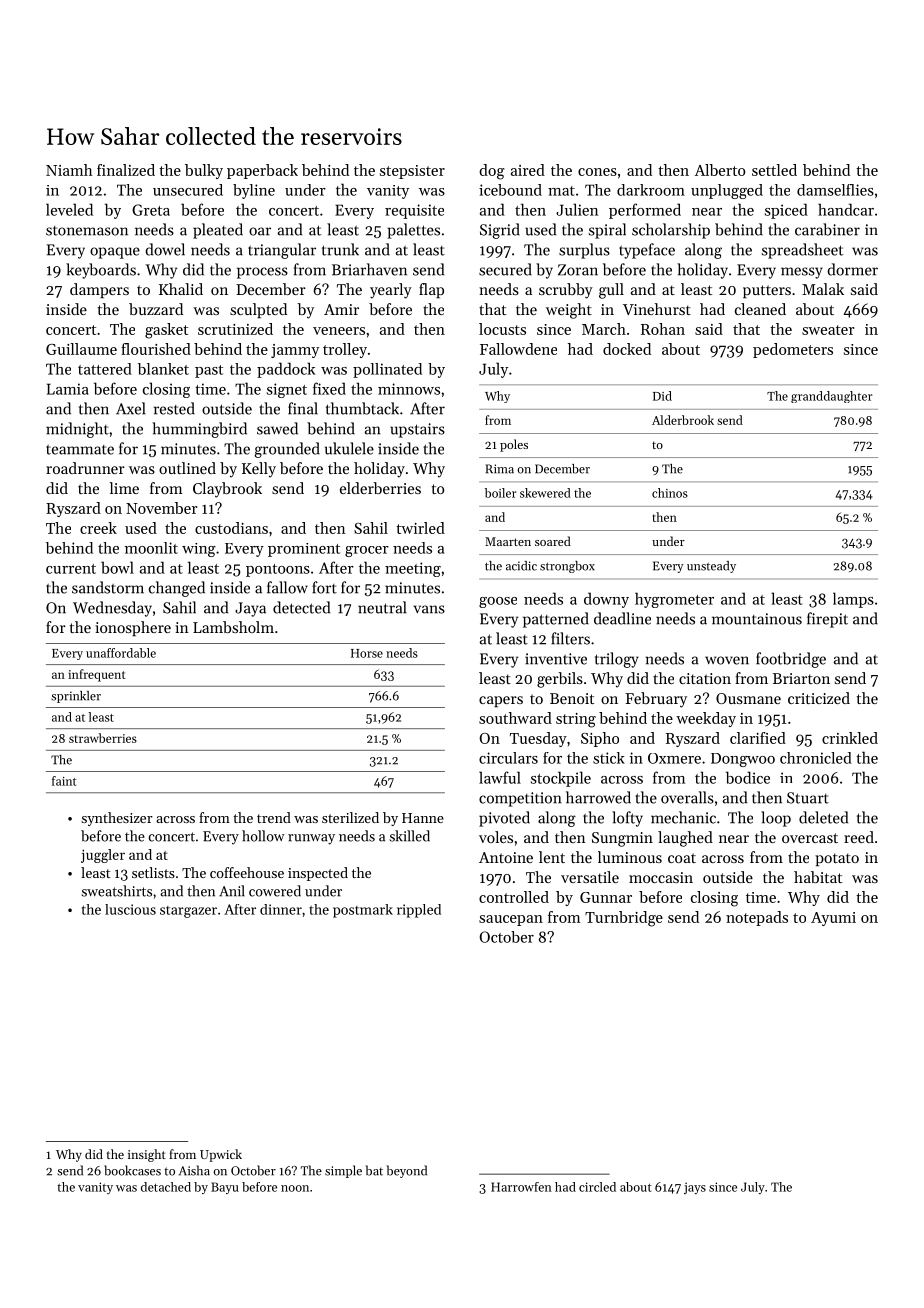 The image size is (924, 1308). What do you see at coordinates (166, 1187) in the screenshot?
I see `detached` at bounding box center [166, 1187].
